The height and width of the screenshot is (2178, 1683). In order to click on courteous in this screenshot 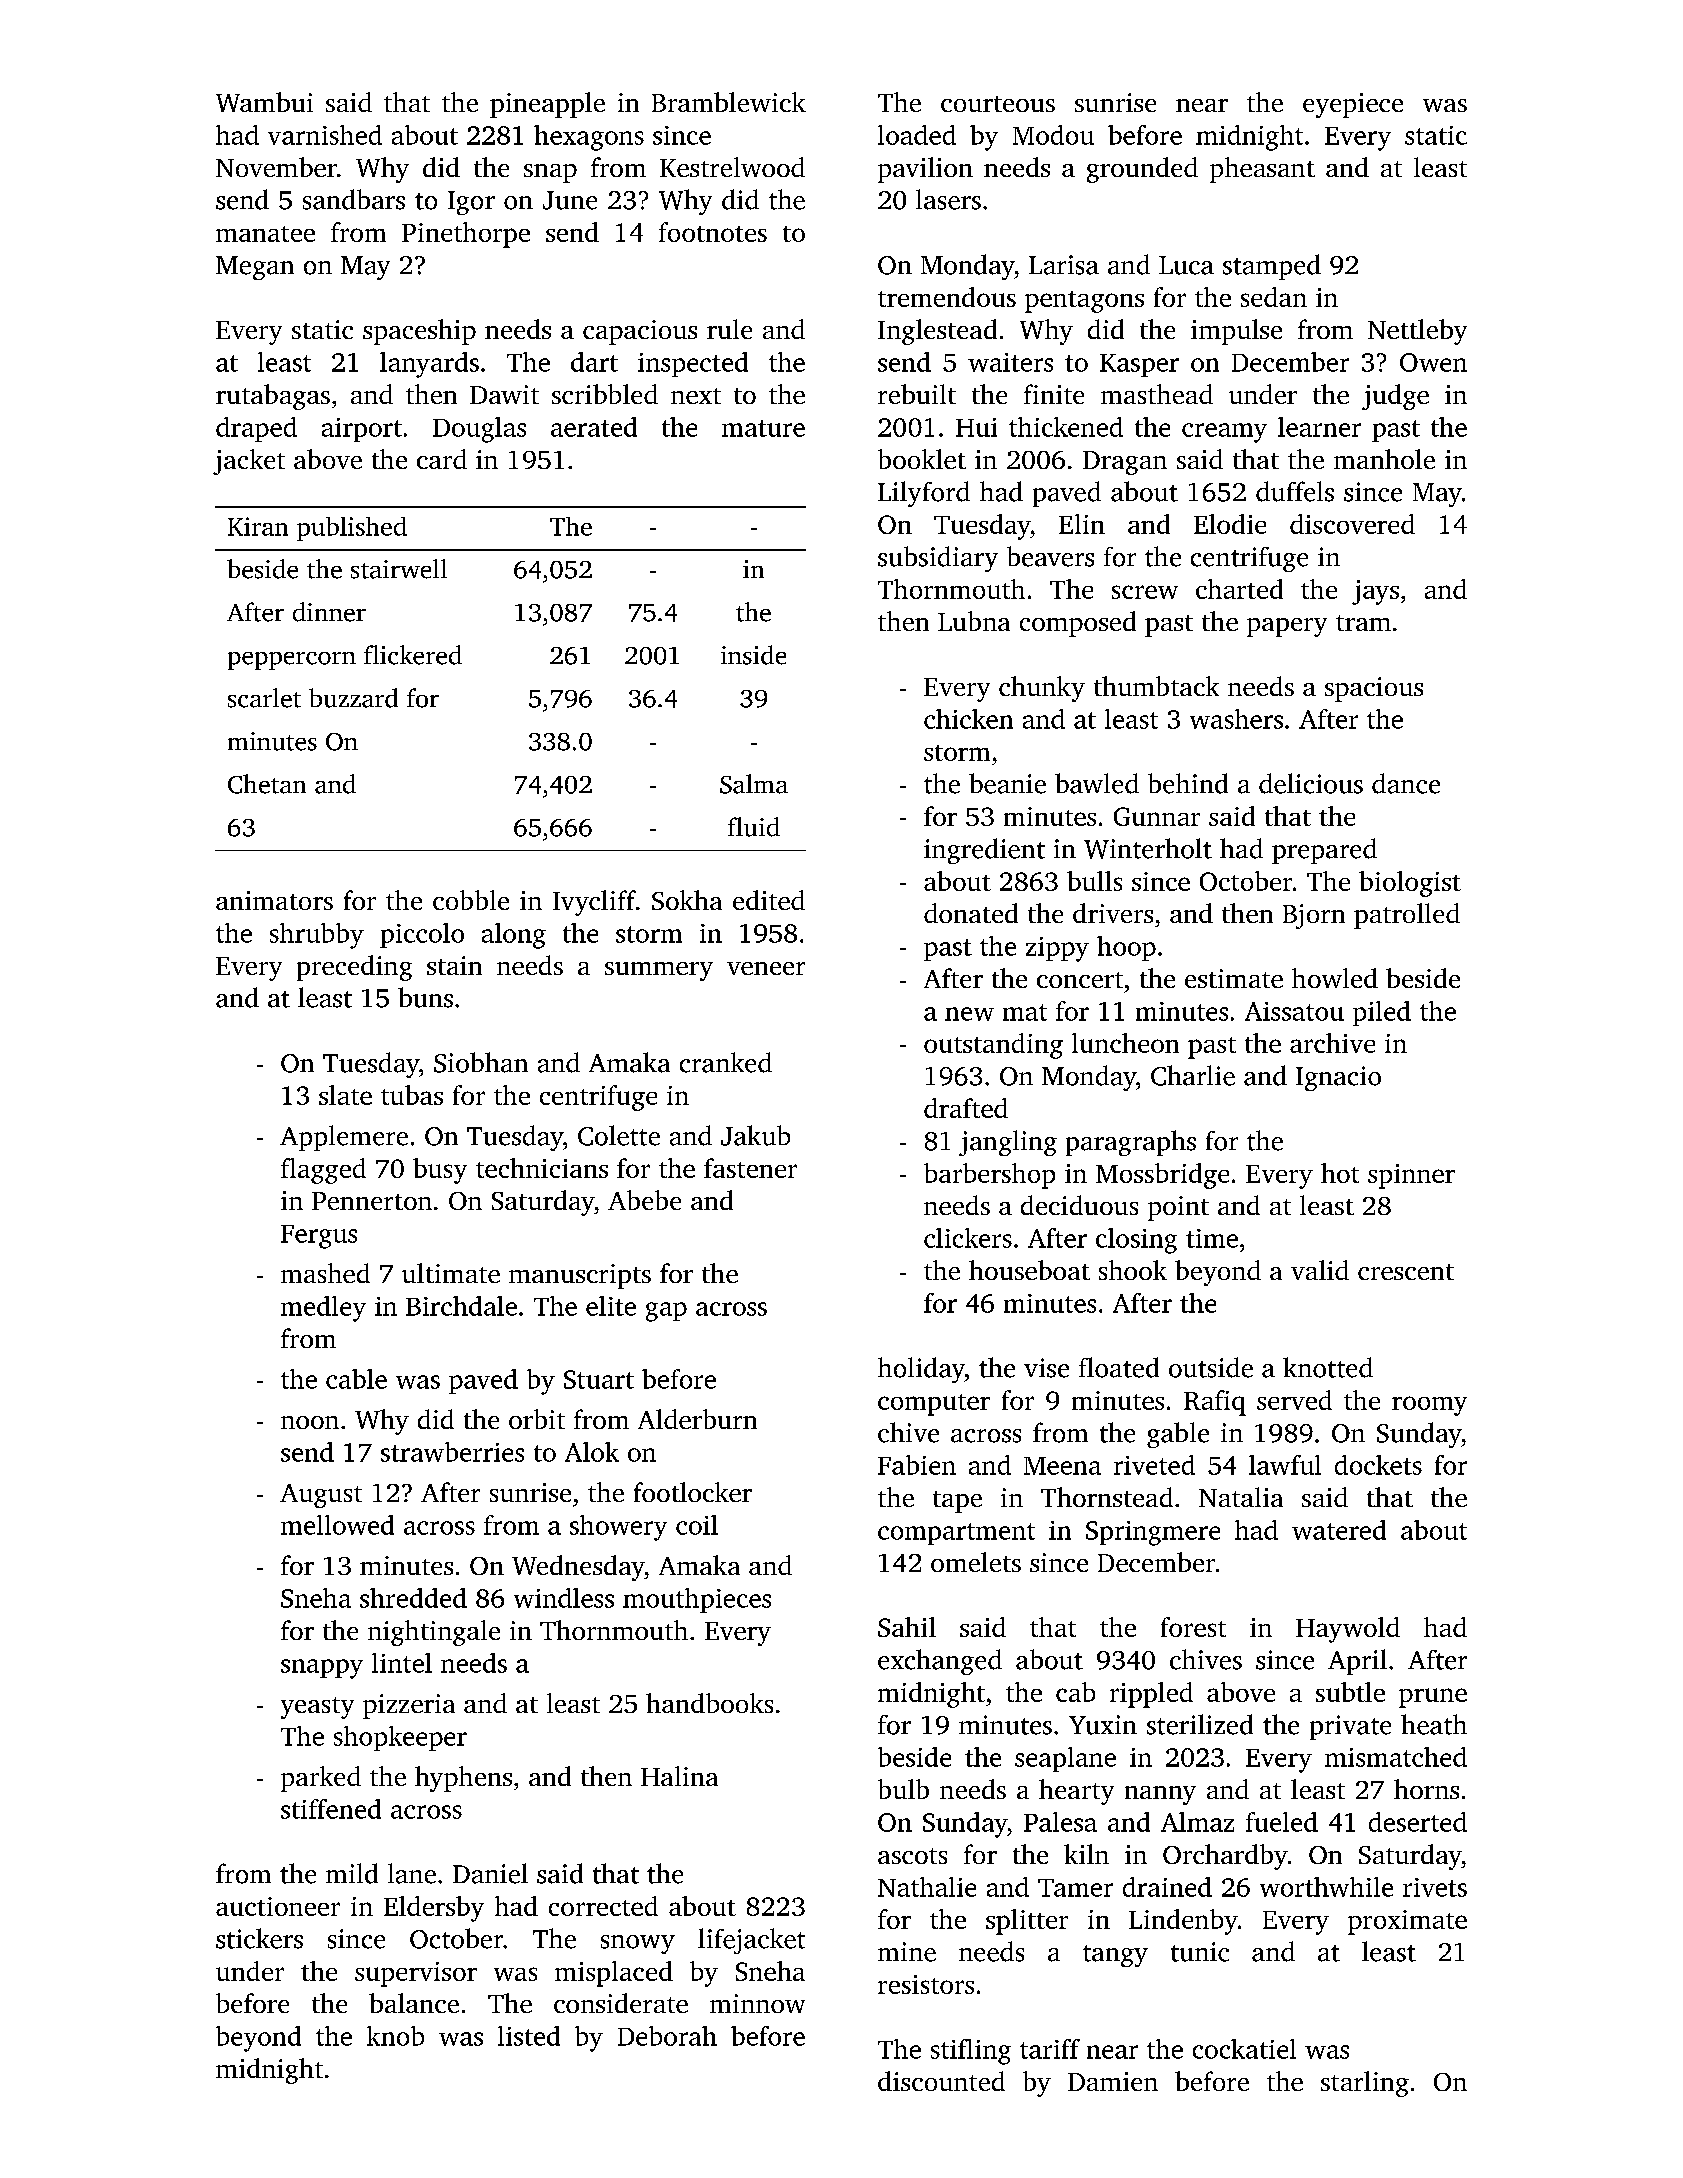, I will do `click(998, 104)`.
